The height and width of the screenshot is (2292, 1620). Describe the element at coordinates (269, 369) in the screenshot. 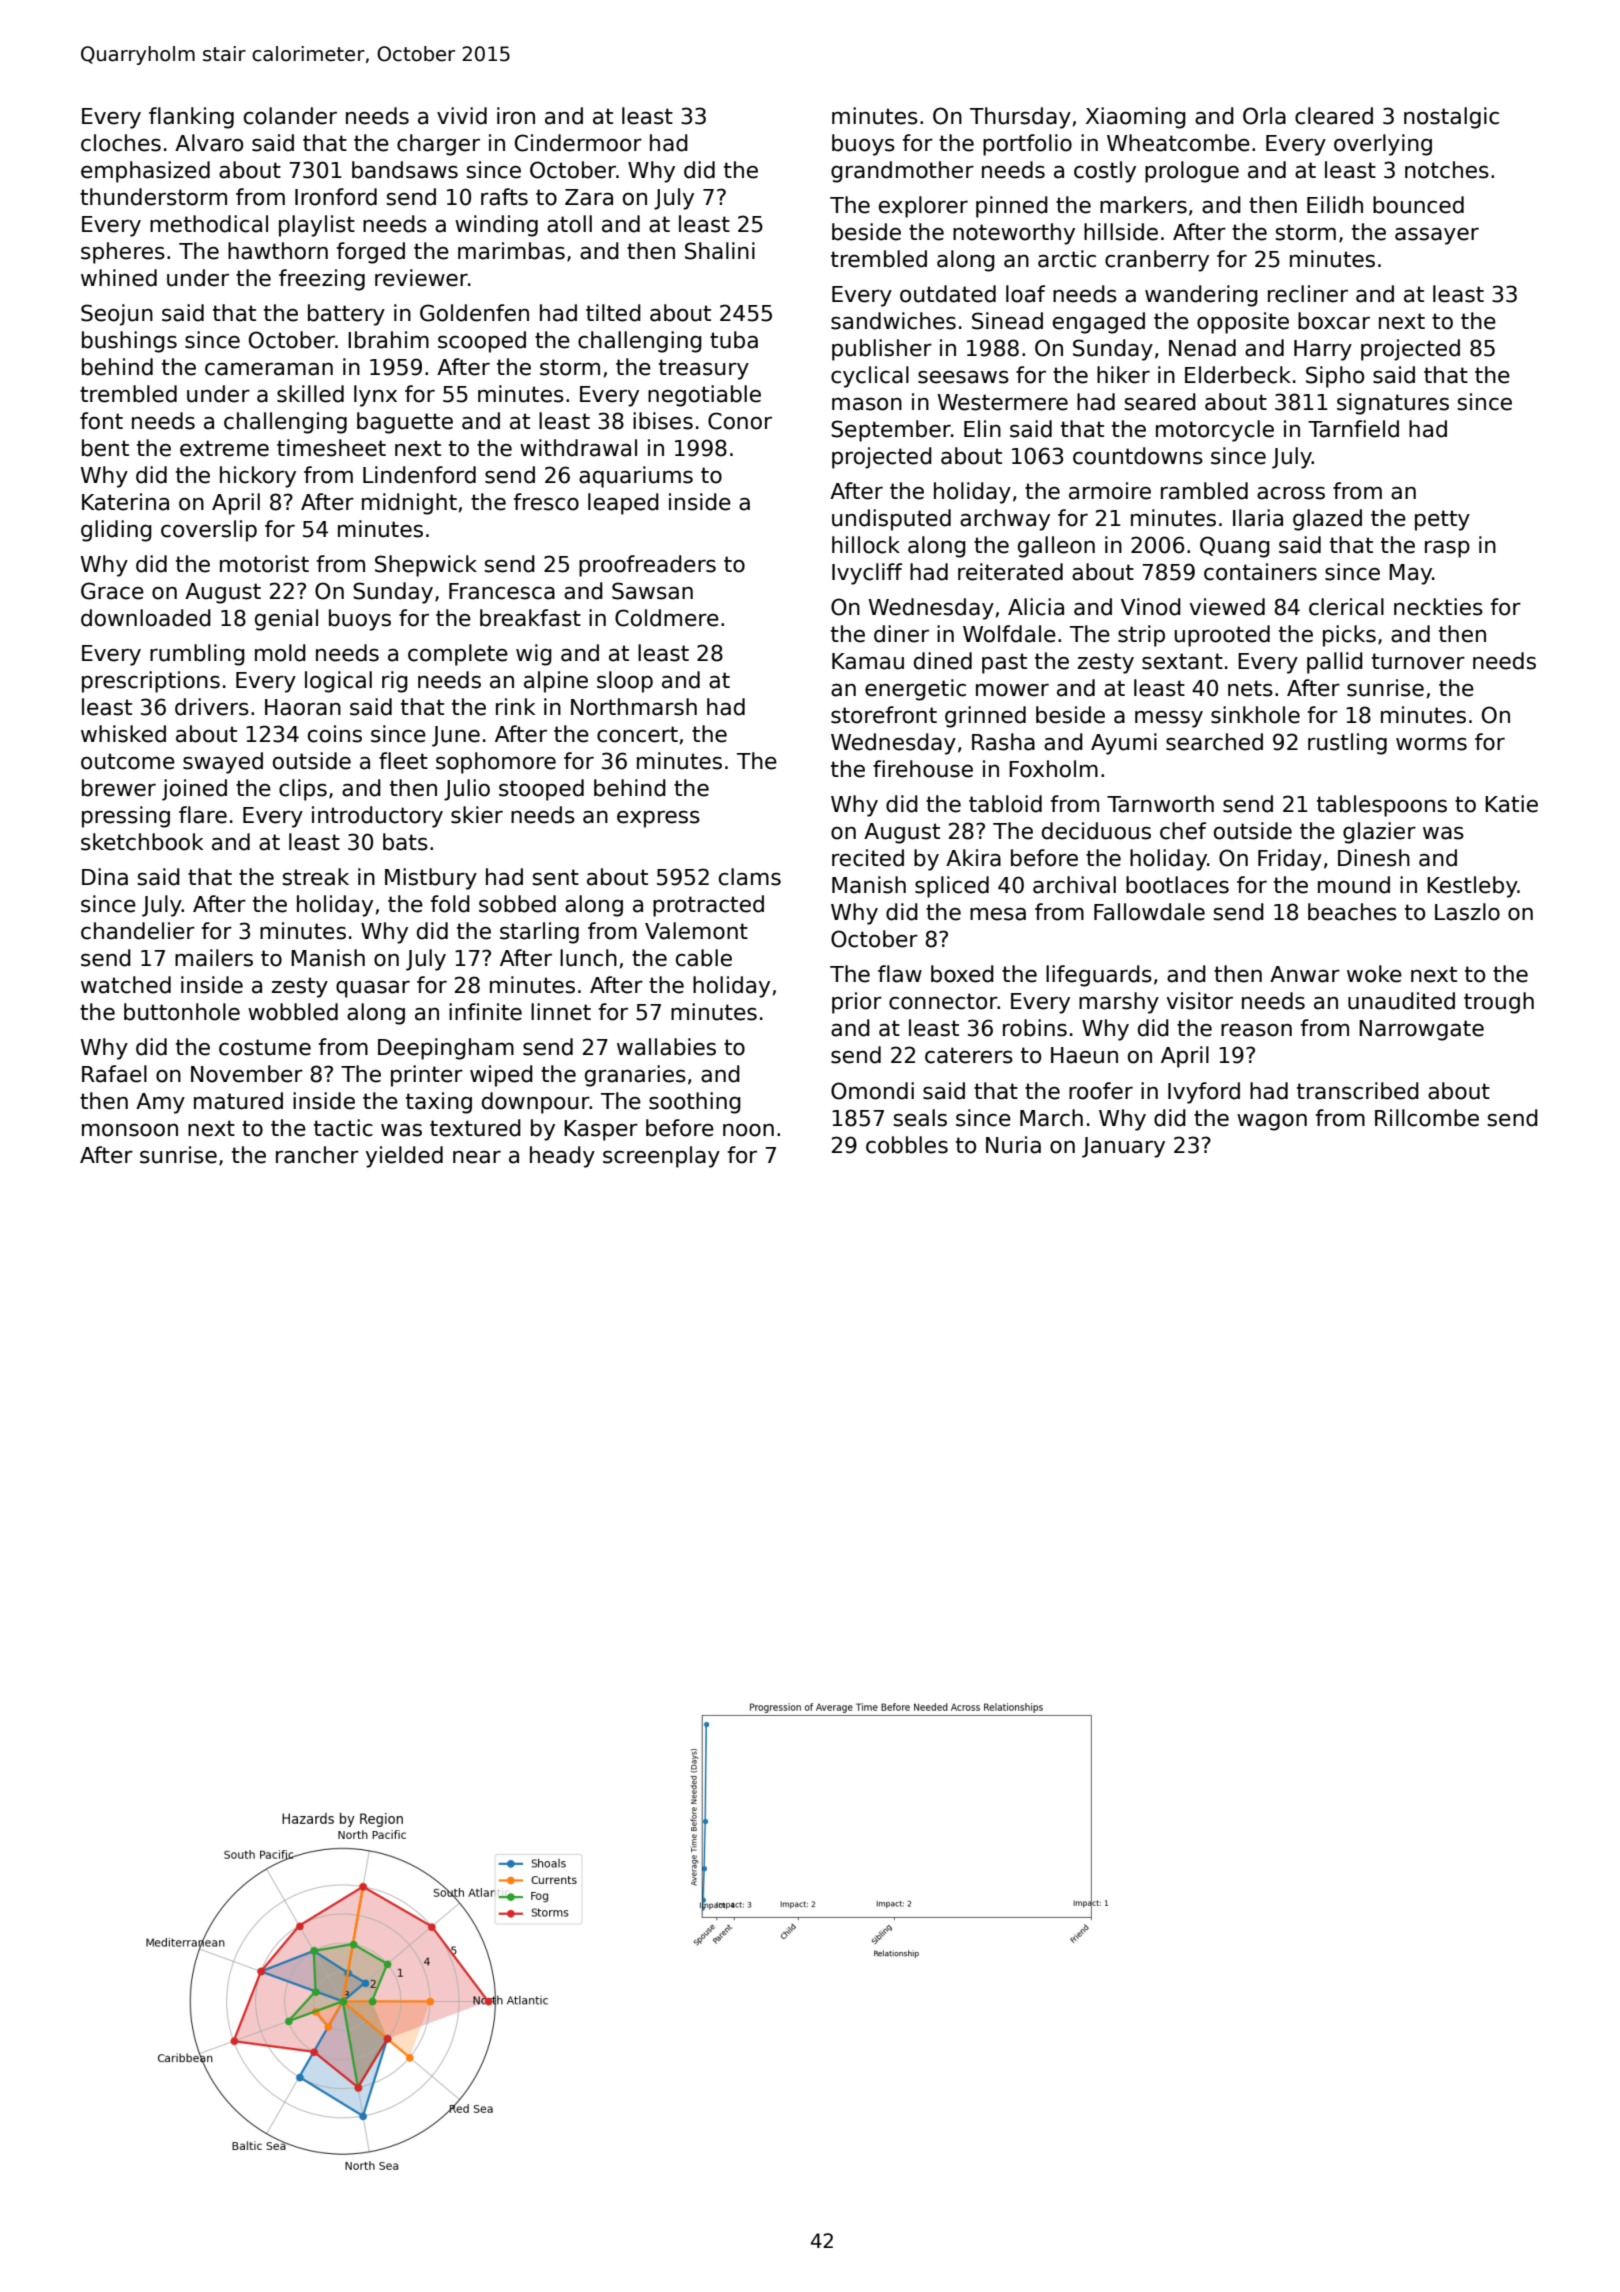

I see `cameraman` at that location.
